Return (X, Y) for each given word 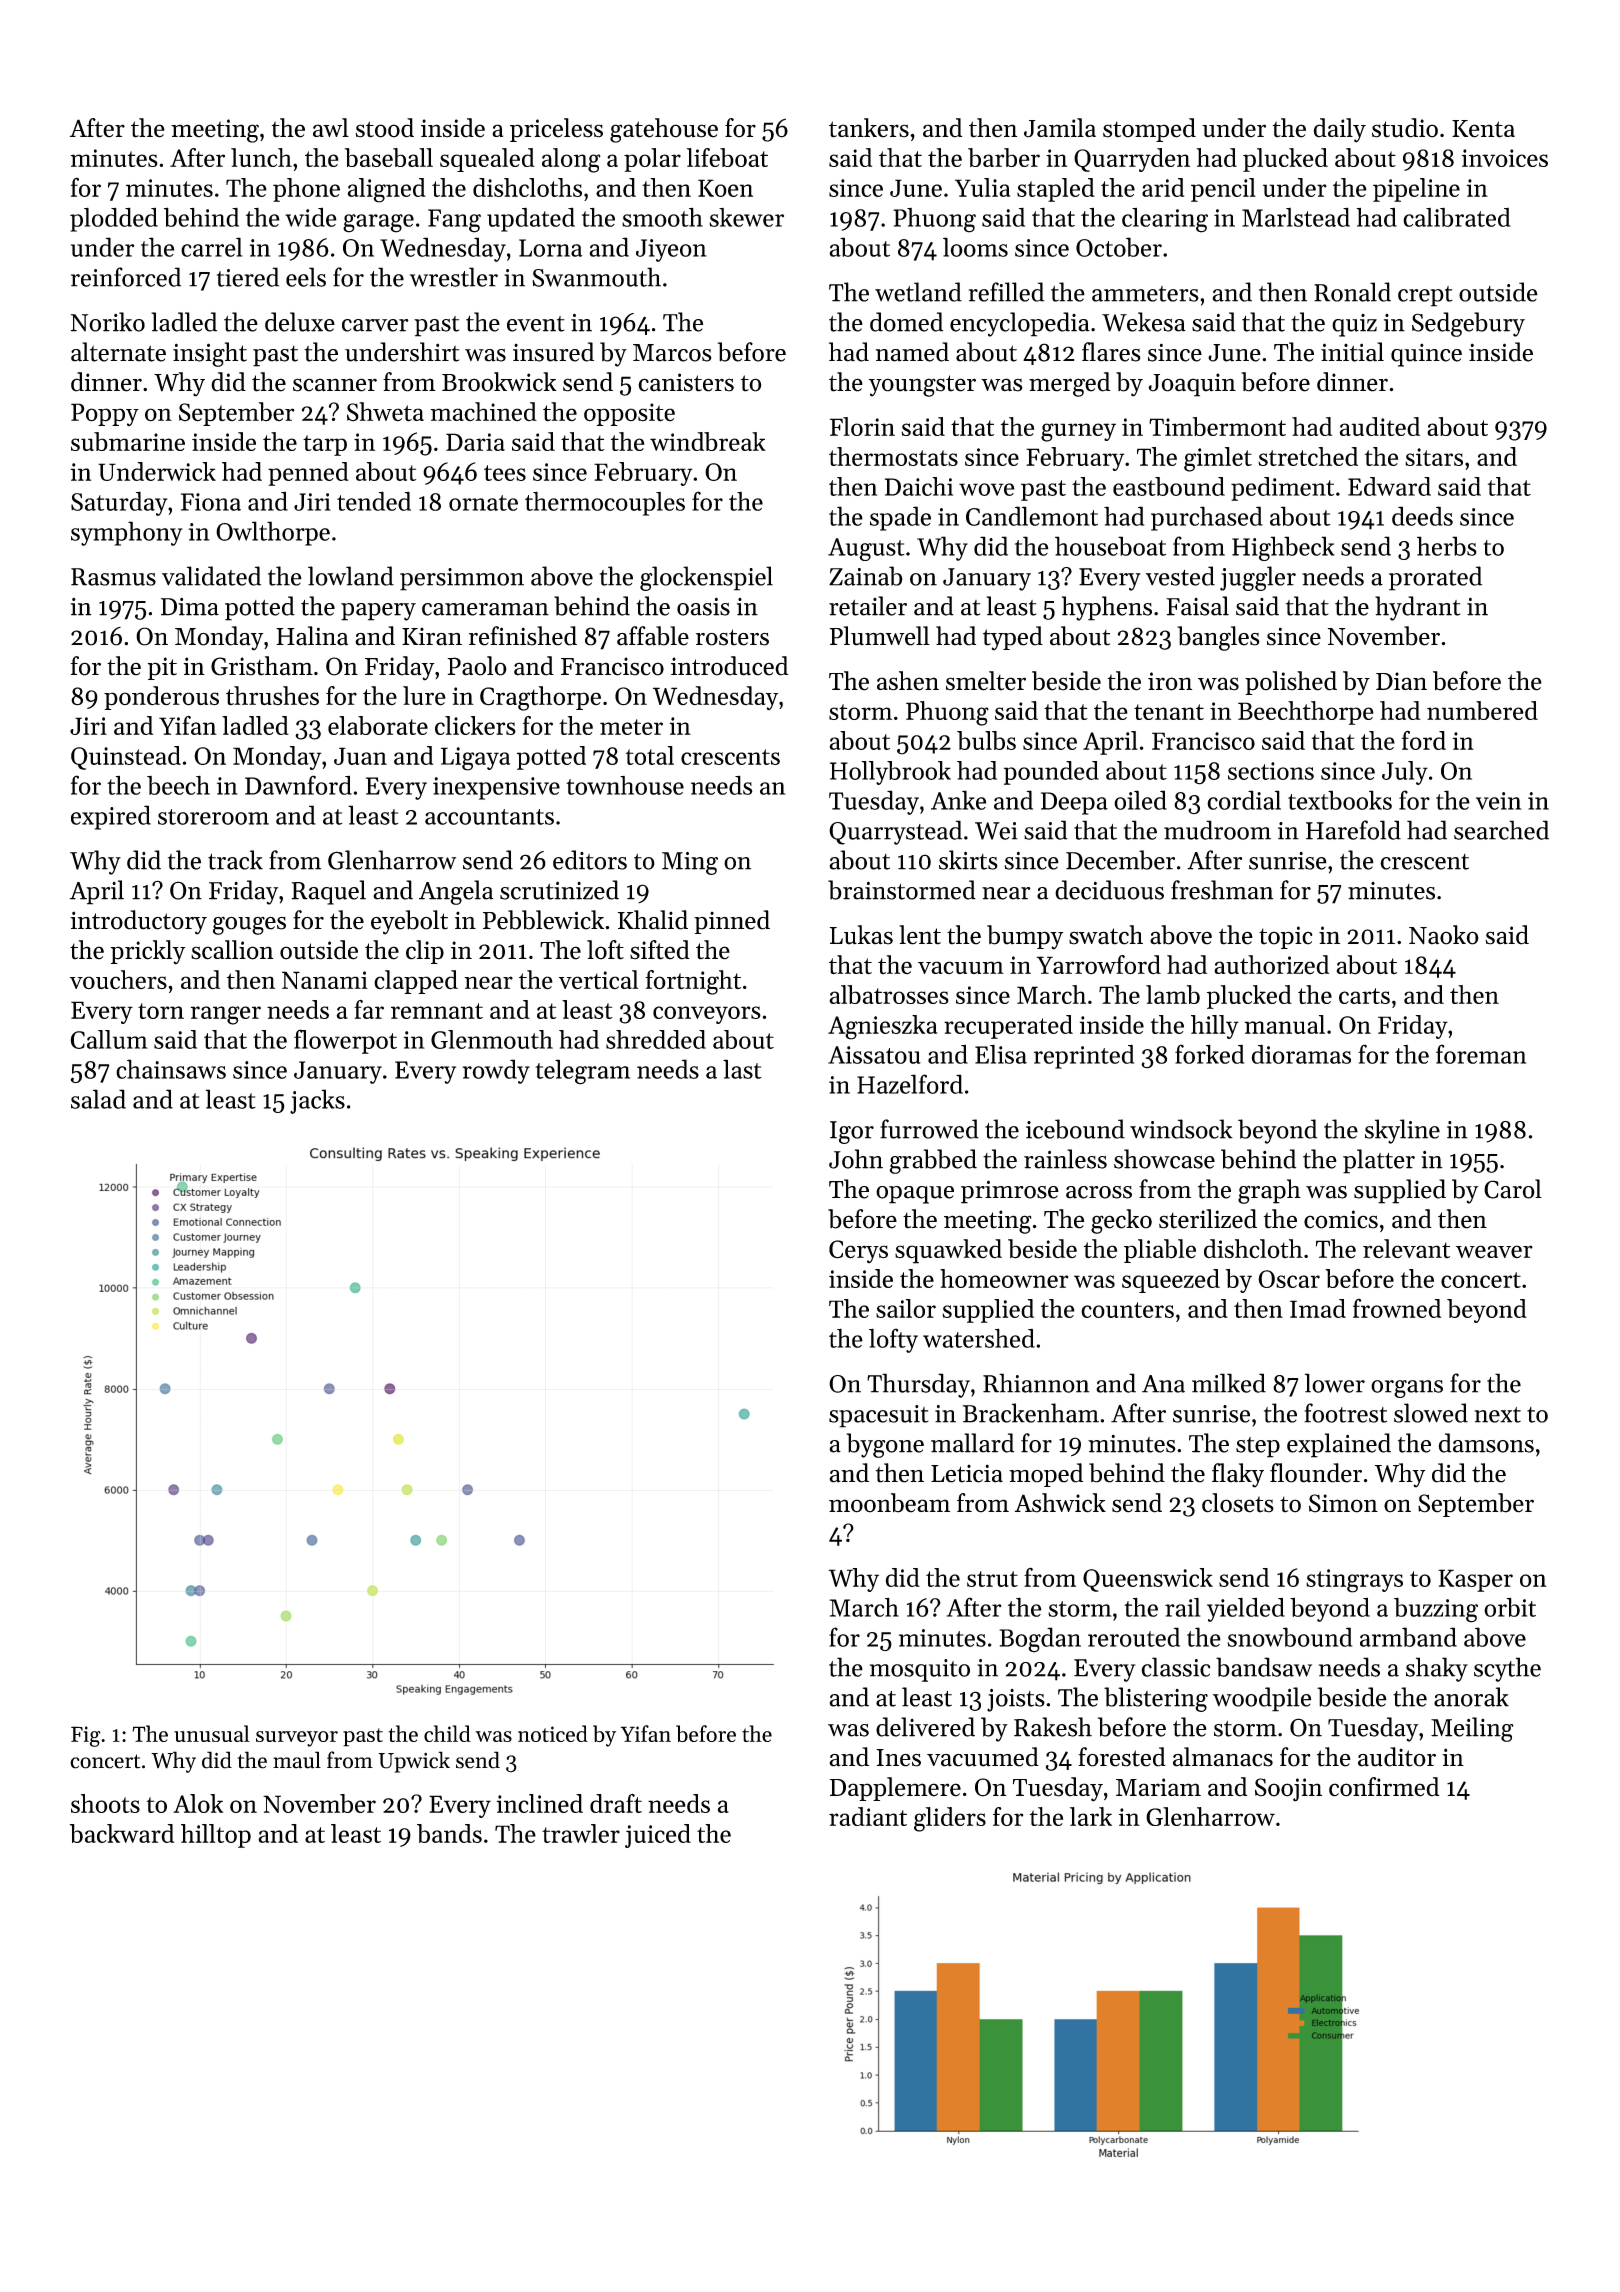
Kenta (1483, 129)
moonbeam (889, 1503)
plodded (114, 219)
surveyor (297, 1739)
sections (1271, 771)
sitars (1434, 457)
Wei (996, 831)
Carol (1513, 1189)
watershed (979, 1338)
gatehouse (664, 130)
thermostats (893, 456)
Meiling (1472, 1729)
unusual (212, 1733)
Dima (190, 607)
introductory (138, 922)
